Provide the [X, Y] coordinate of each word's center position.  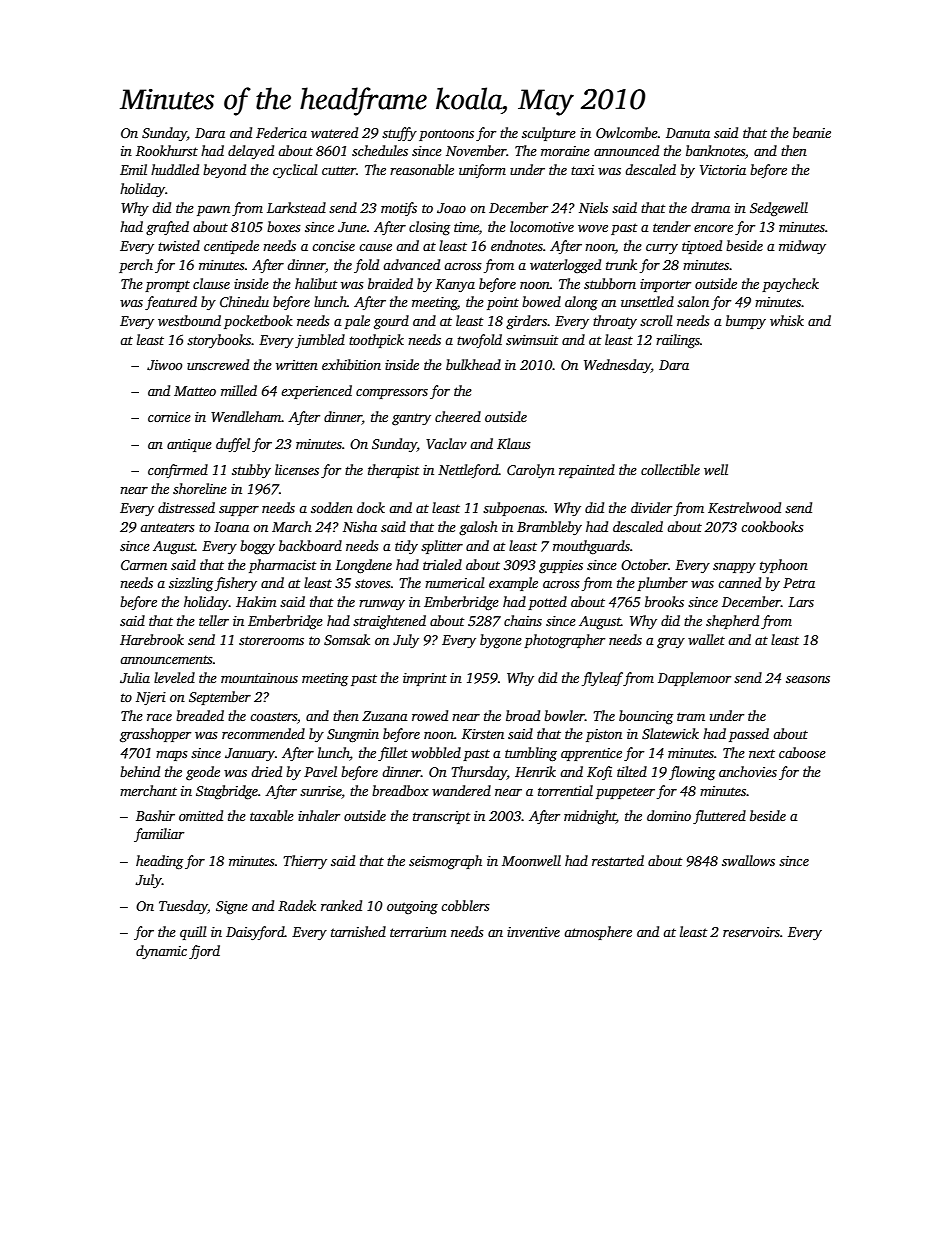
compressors [392, 394]
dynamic [161, 952]
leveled [174, 677]
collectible [670, 469]
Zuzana [385, 716]
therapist [394, 471]
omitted [201, 815]
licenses [297, 469]
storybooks [219, 341]
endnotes [517, 245]
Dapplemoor [694, 679]
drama [710, 207]
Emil [133, 169]
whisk [787, 320]
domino [669, 815]
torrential [565, 790]
